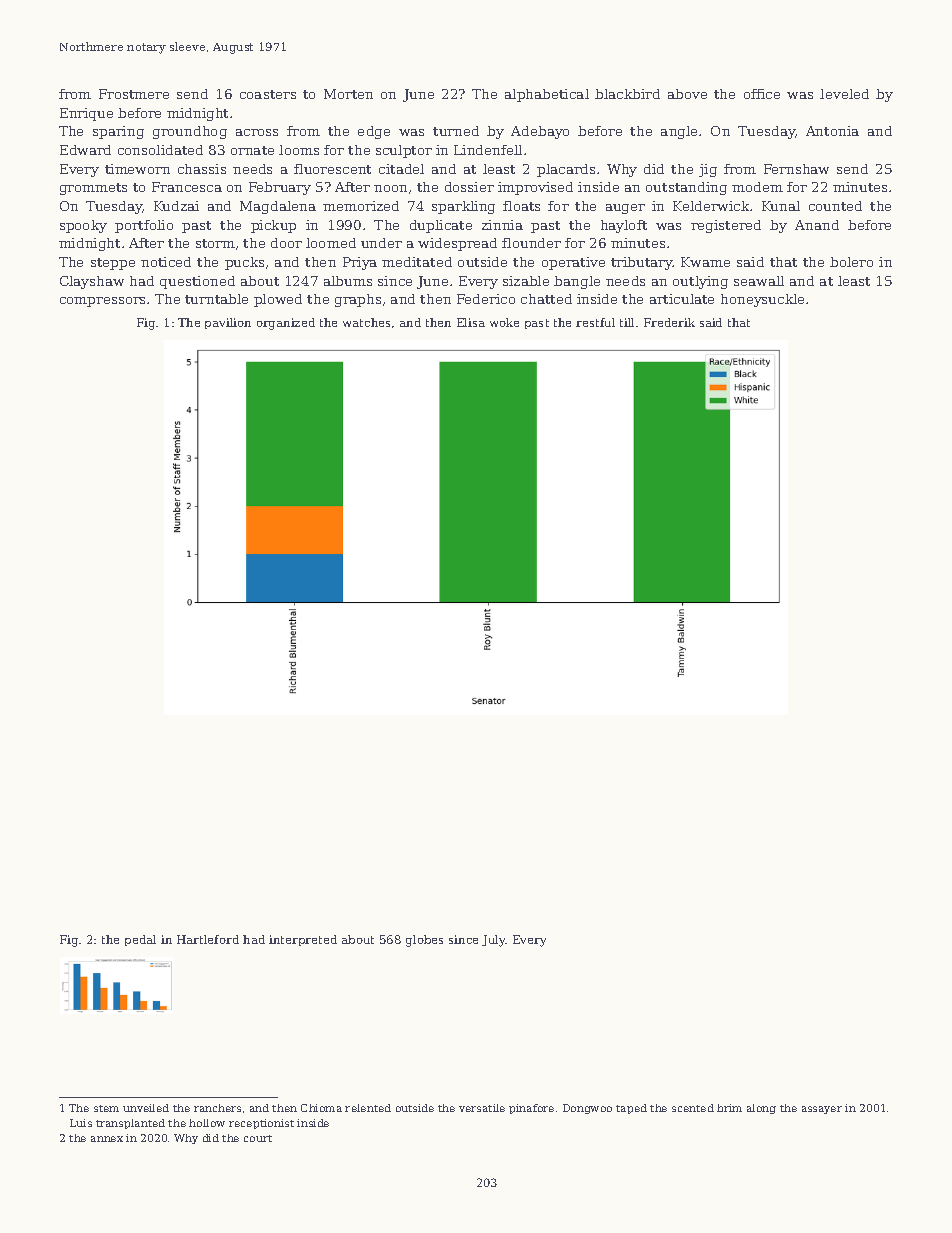  Describe the element at coordinates (217, 1108) in the screenshot. I see `ranchers` at that location.
